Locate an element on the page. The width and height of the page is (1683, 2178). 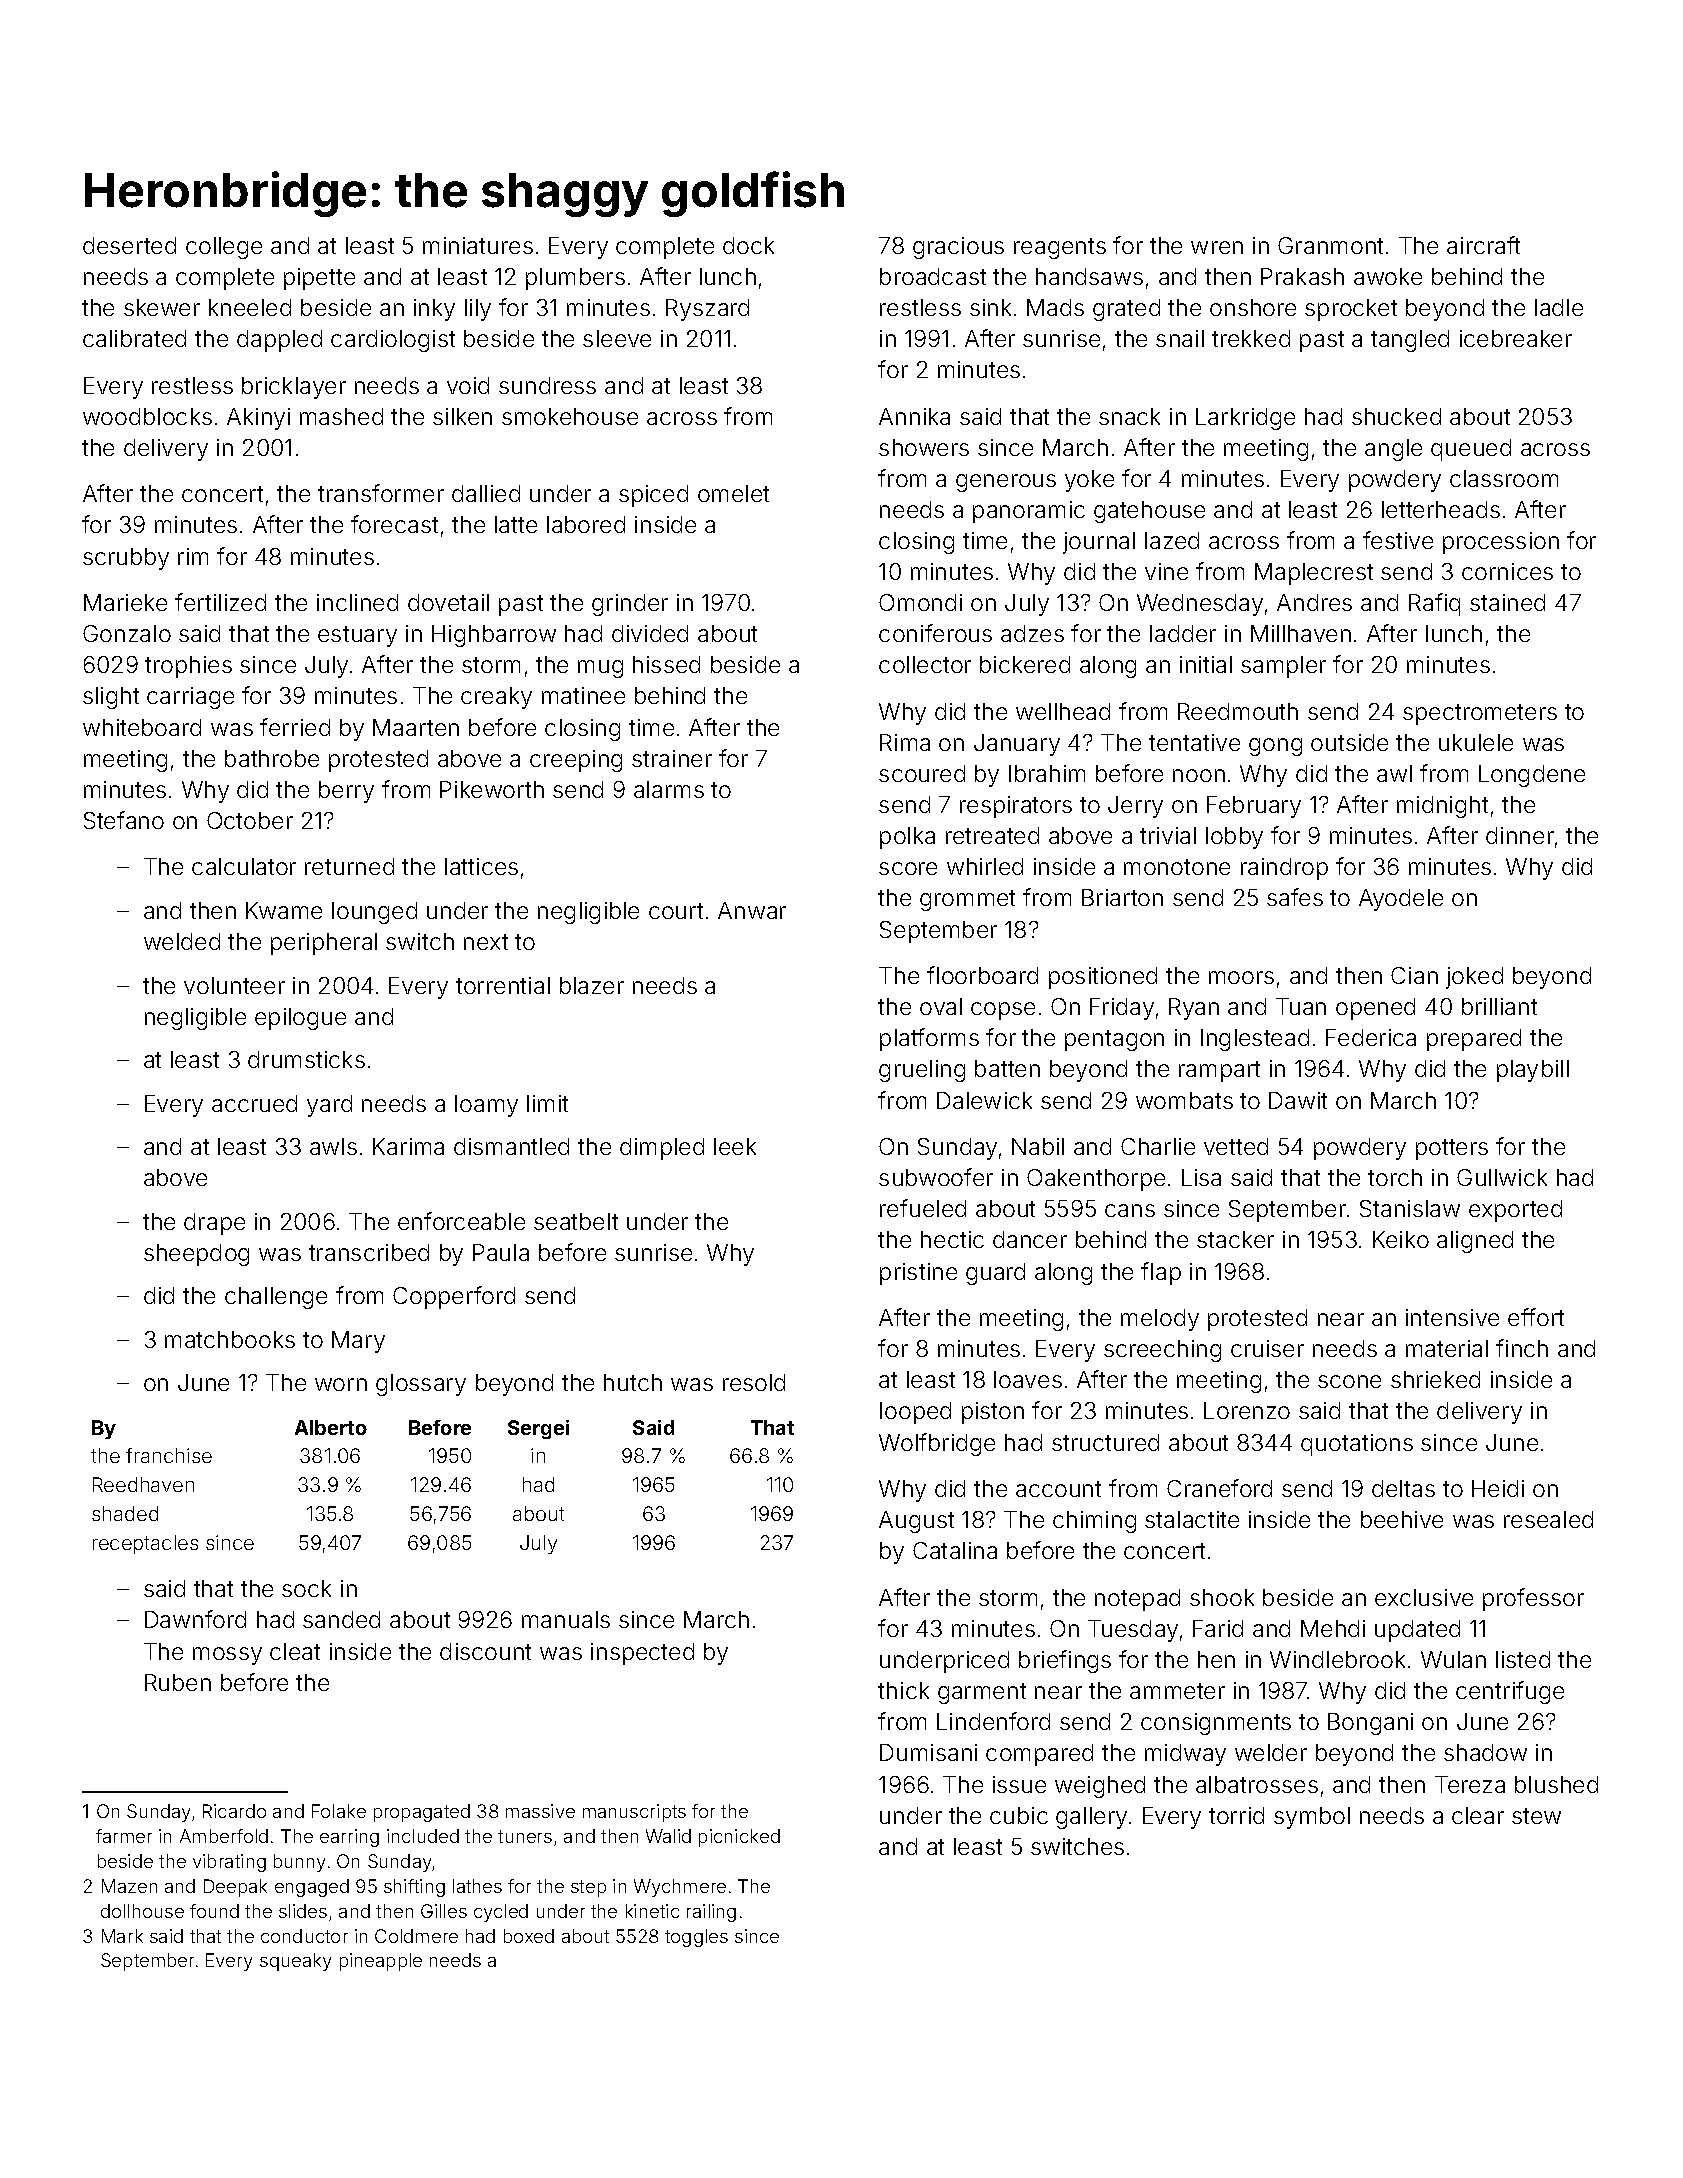
safes is located at coordinates (1295, 897).
